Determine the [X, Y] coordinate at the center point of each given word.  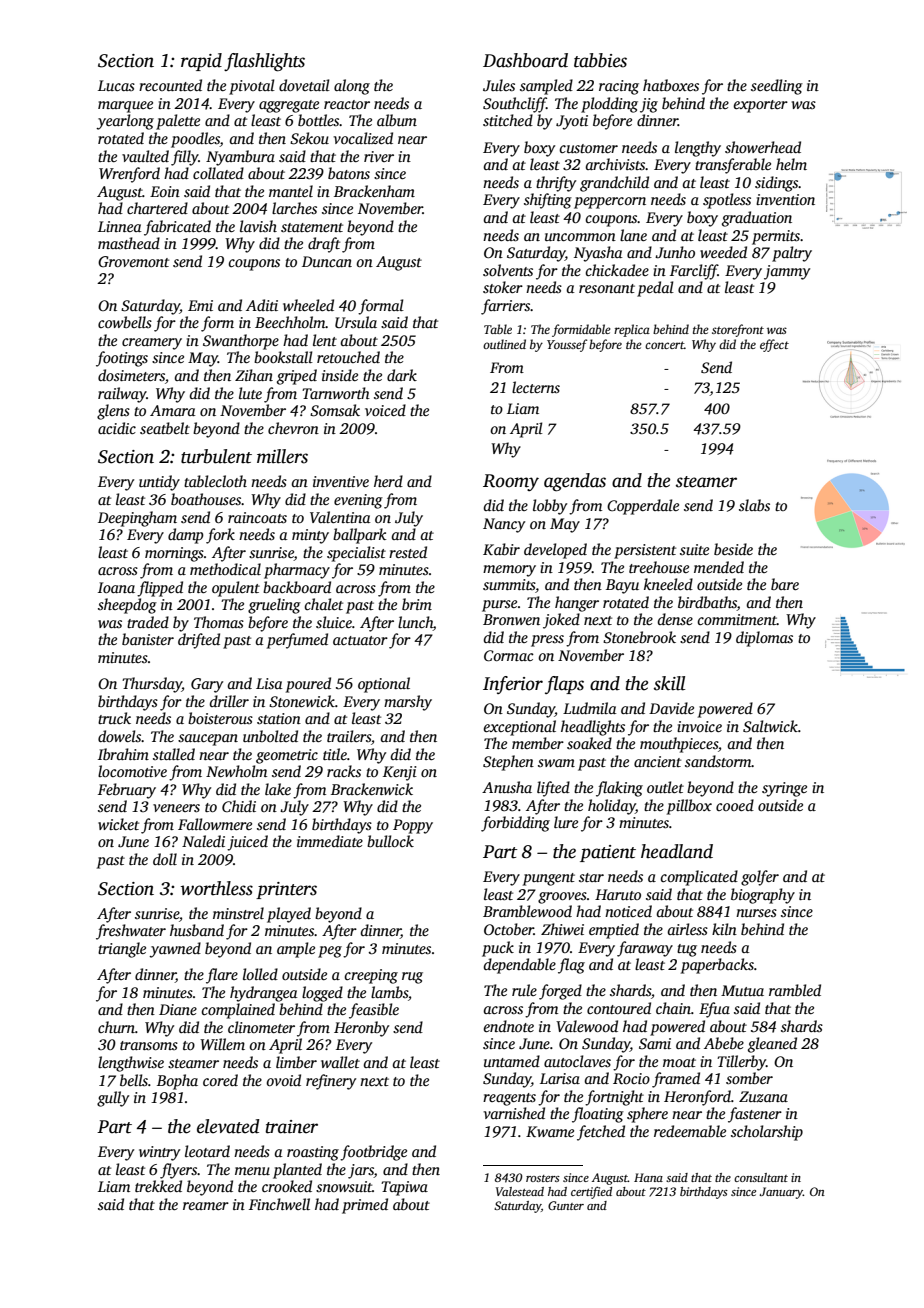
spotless [727, 201]
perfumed [297, 641]
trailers [349, 736]
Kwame [550, 1131]
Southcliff [514, 105]
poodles [195, 140]
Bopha [177, 1082]
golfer [760, 878]
